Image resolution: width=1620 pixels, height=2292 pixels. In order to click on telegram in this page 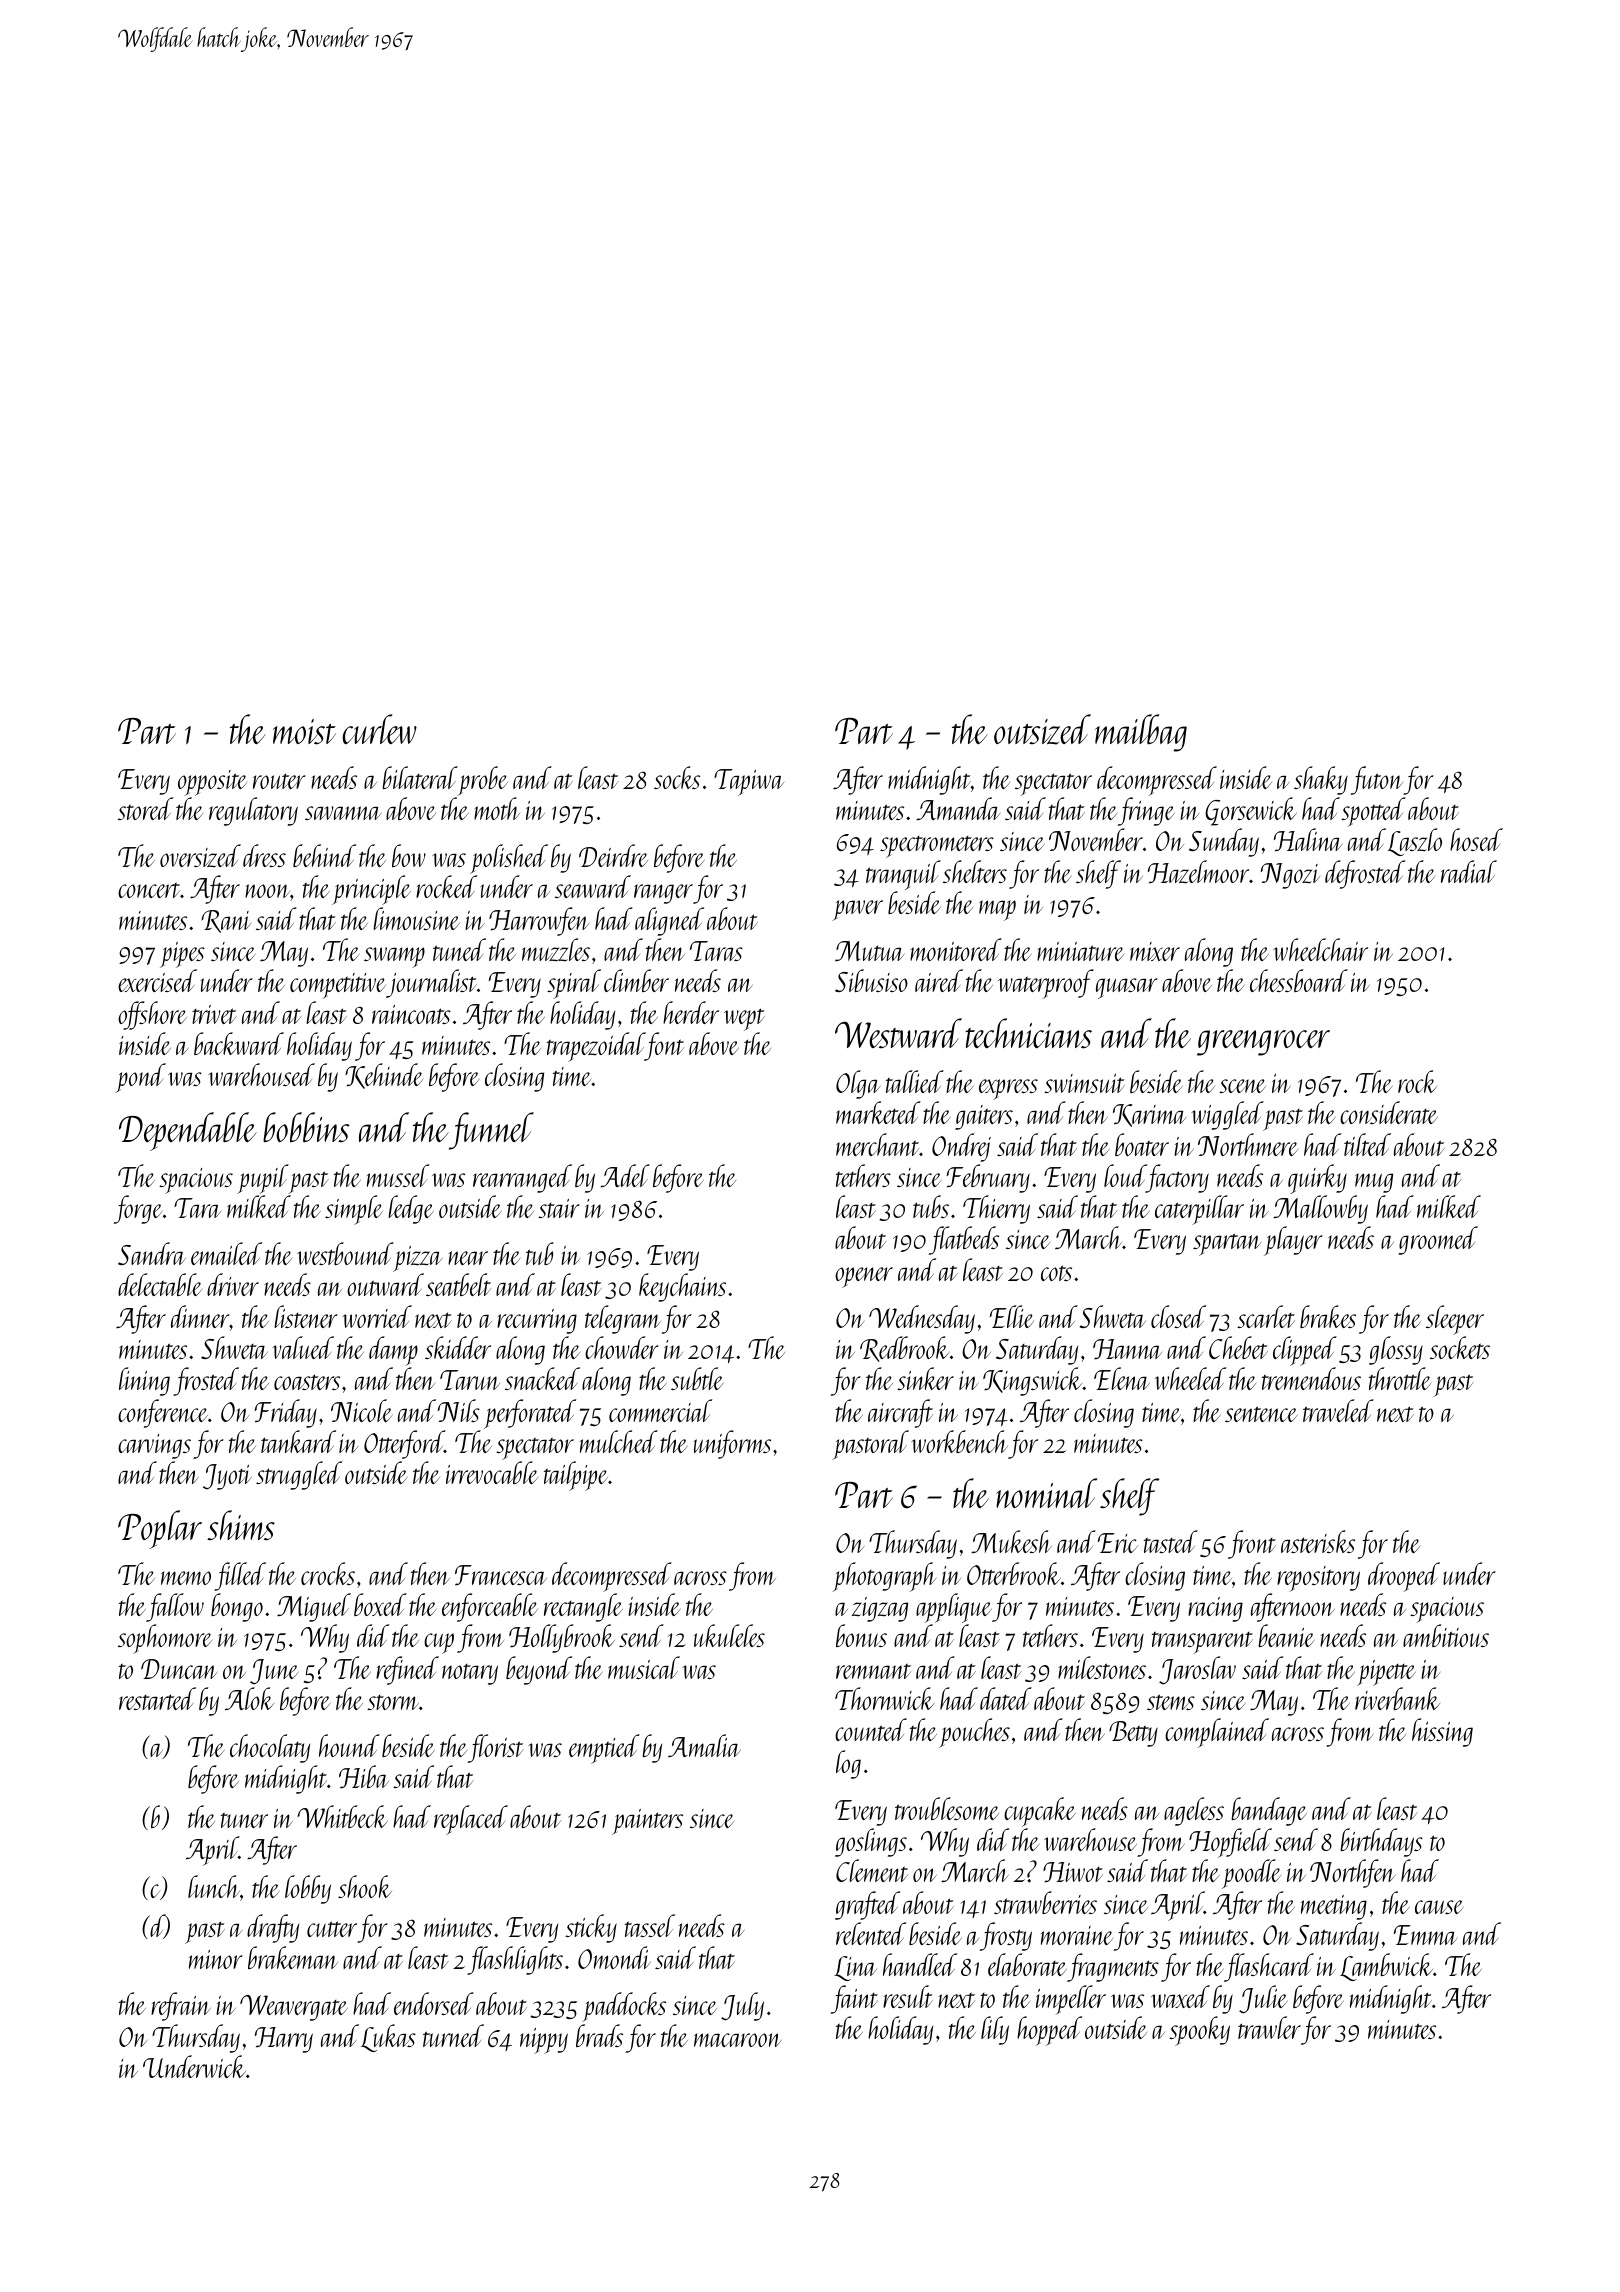, I will do `click(623, 1319)`.
